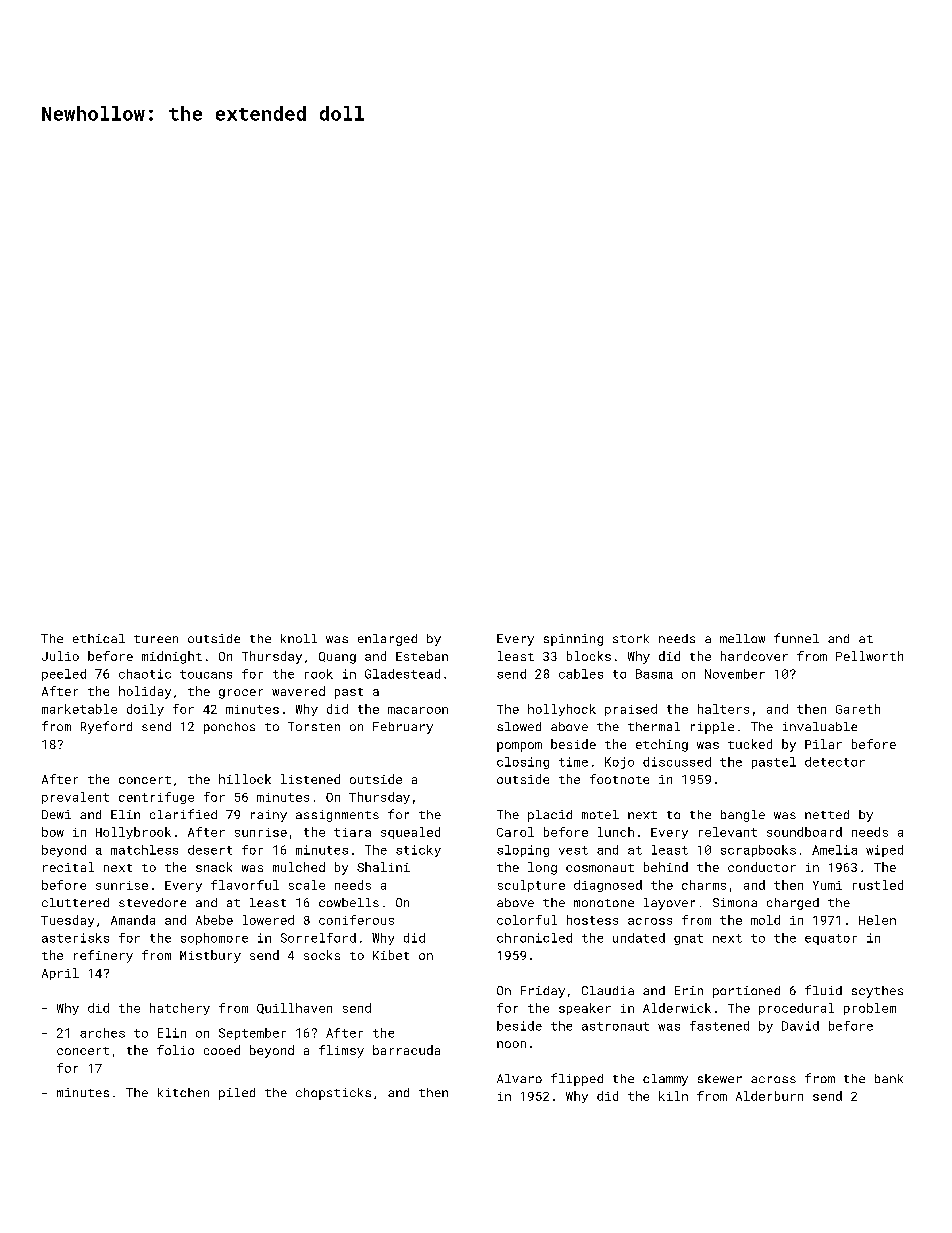 This screenshot has height=1233, width=952. I want to click on refinery, so click(103, 956).
